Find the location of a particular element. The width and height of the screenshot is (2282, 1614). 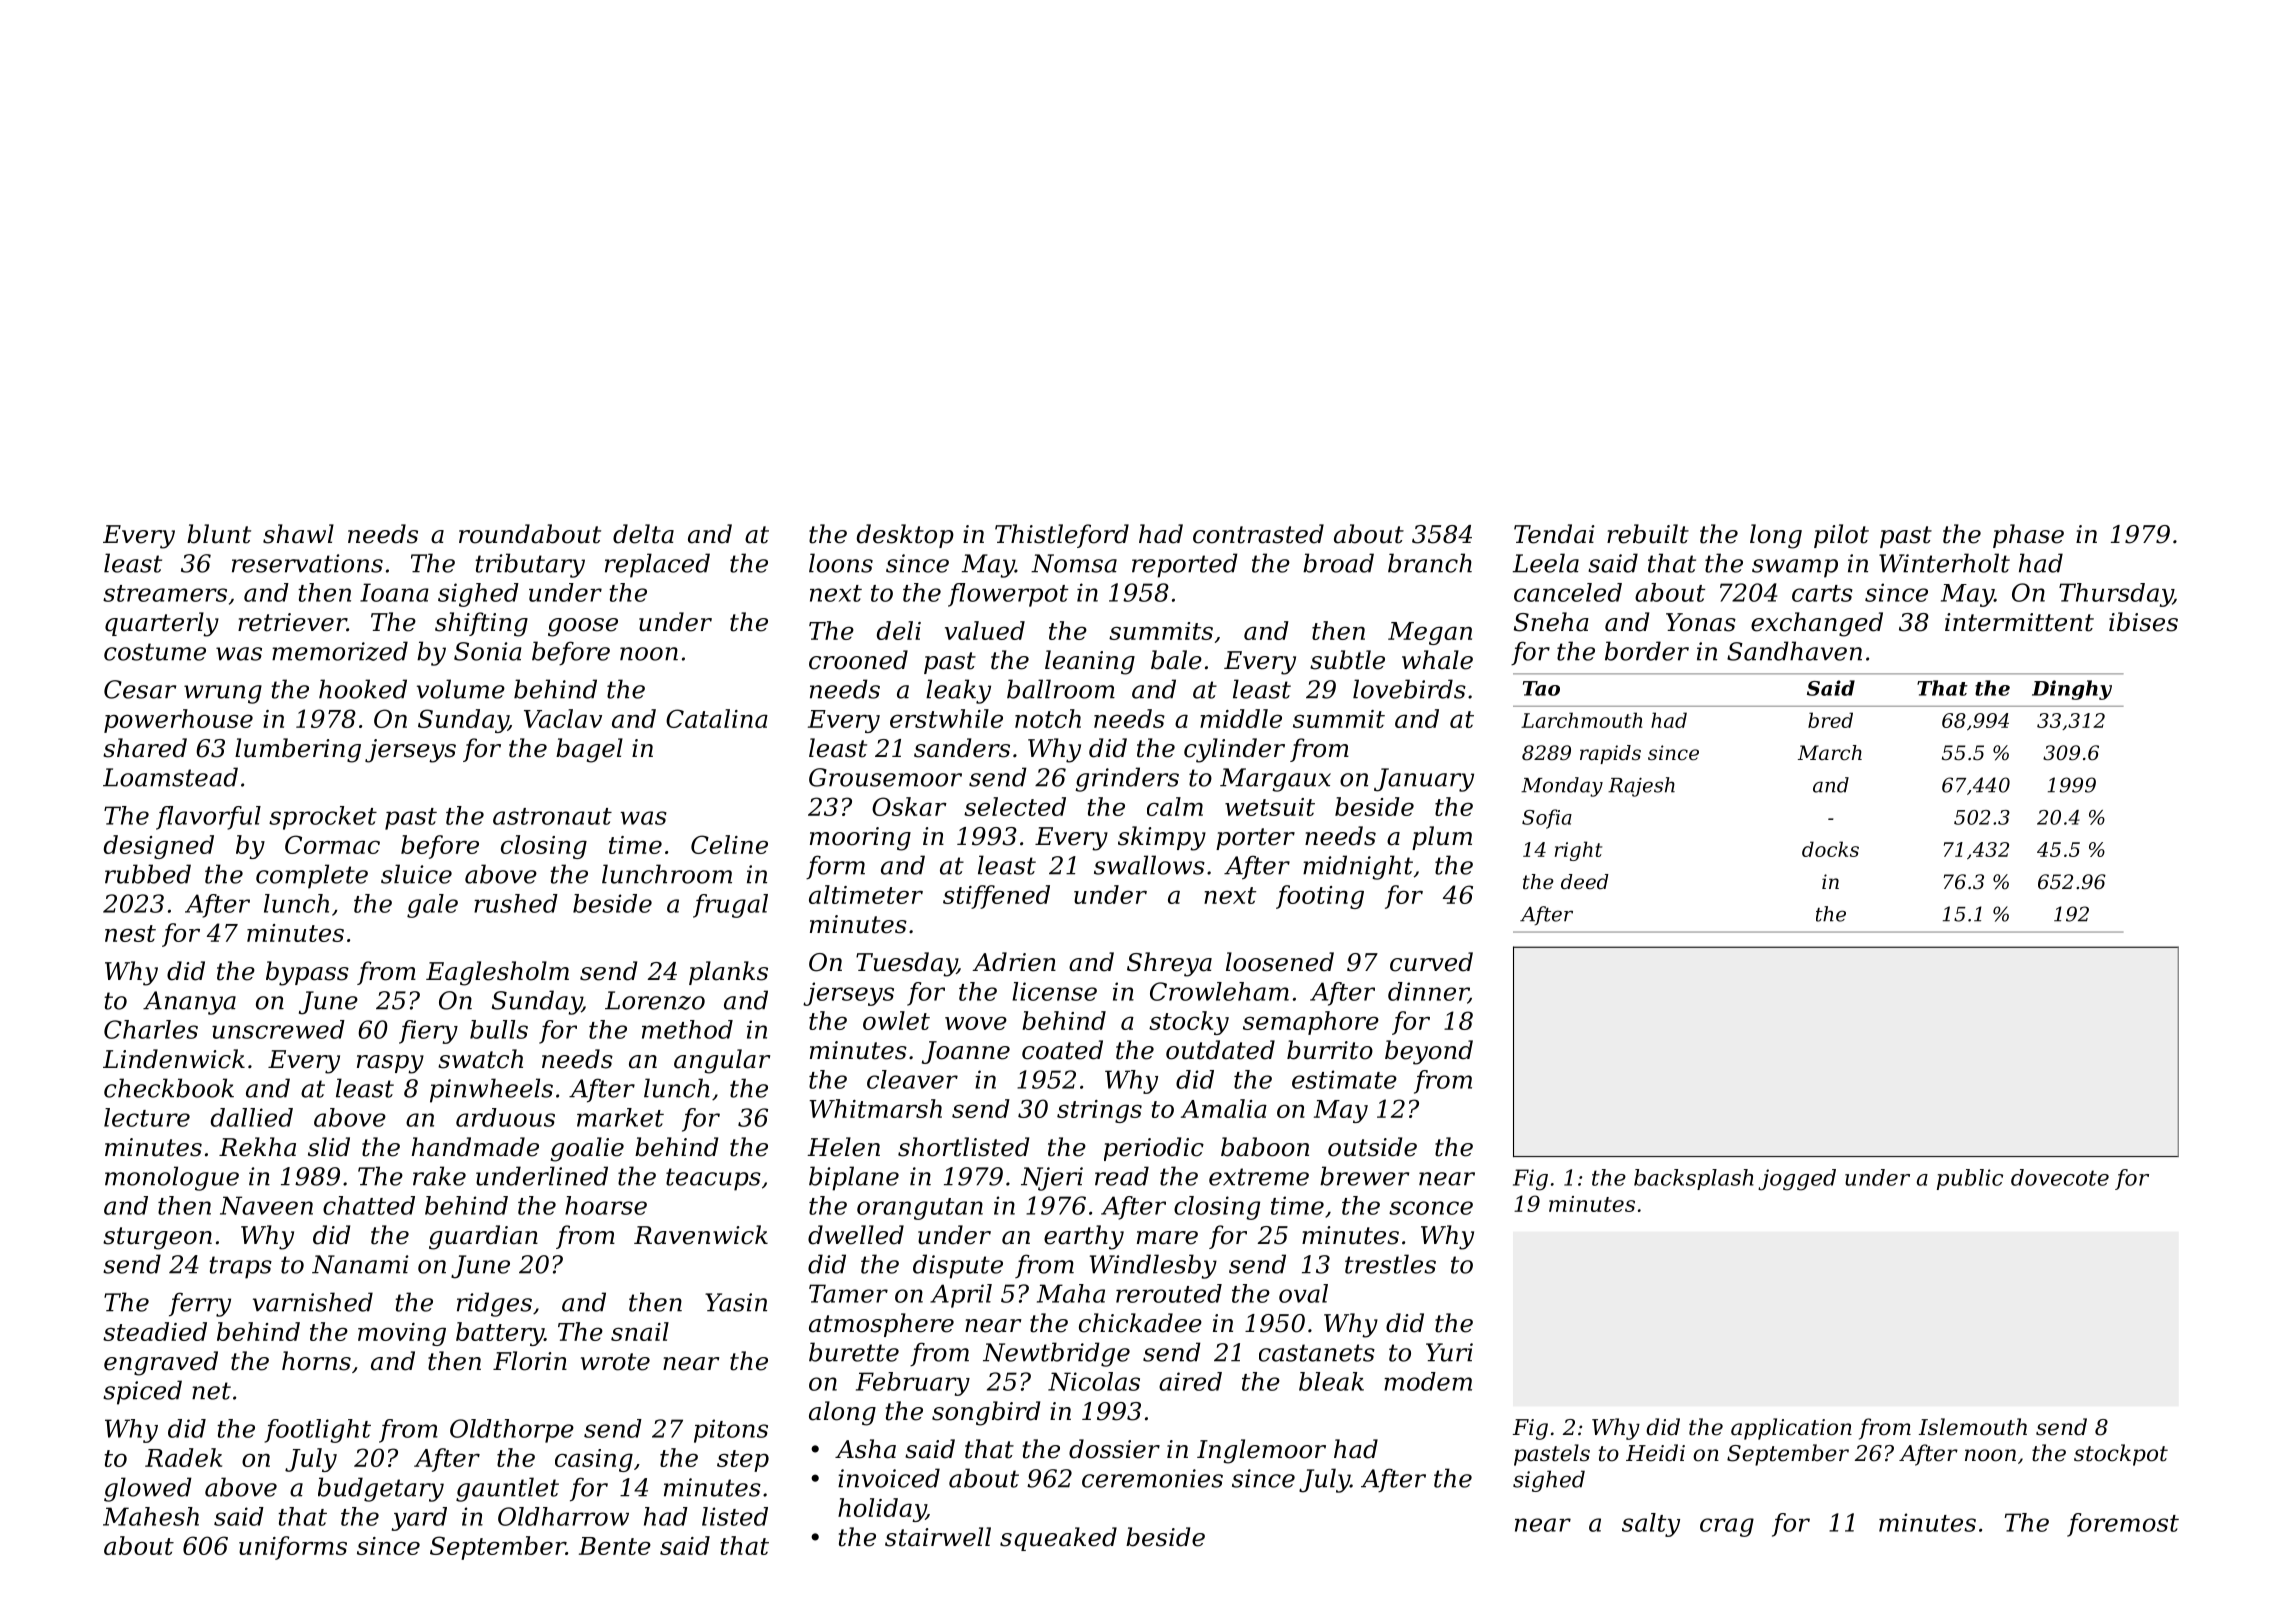

Njeri is located at coordinates (1052, 1179).
